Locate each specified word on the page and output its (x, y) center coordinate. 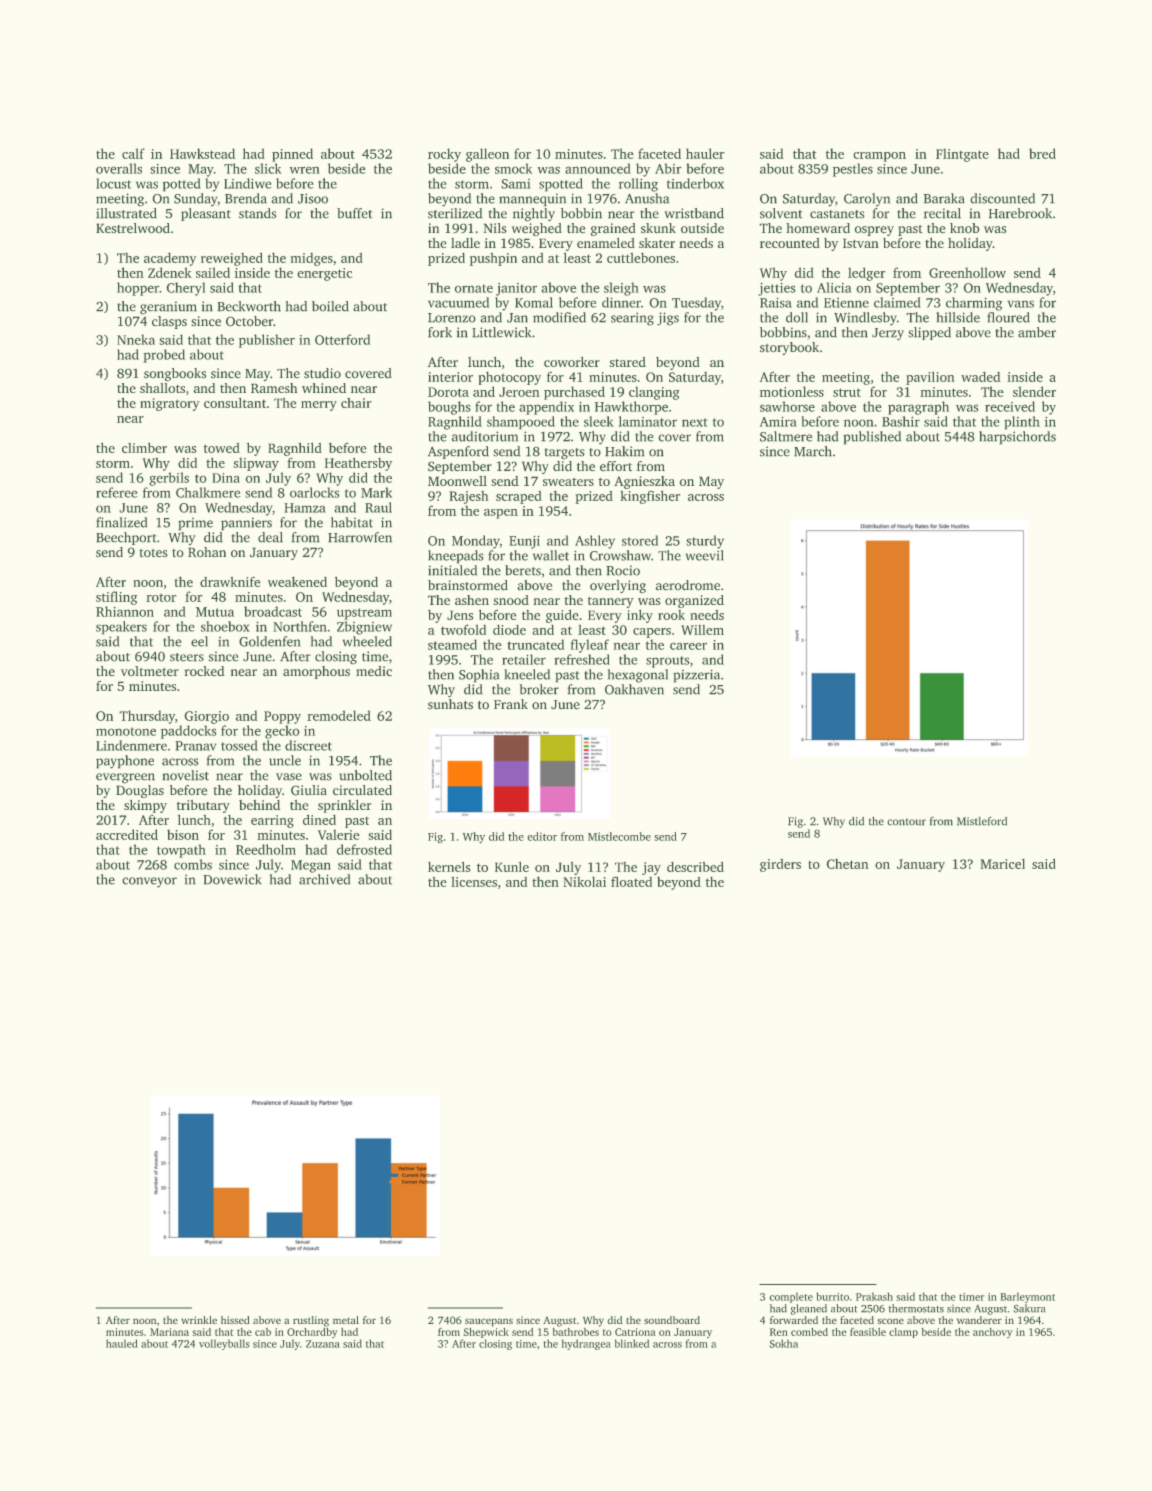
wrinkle (199, 1320)
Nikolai (584, 881)
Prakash (874, 1296)
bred (1042, 153)
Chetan (848, 864)
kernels (449, 866)
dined (319, 819)
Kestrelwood (133, 228)
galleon (487, 155)
